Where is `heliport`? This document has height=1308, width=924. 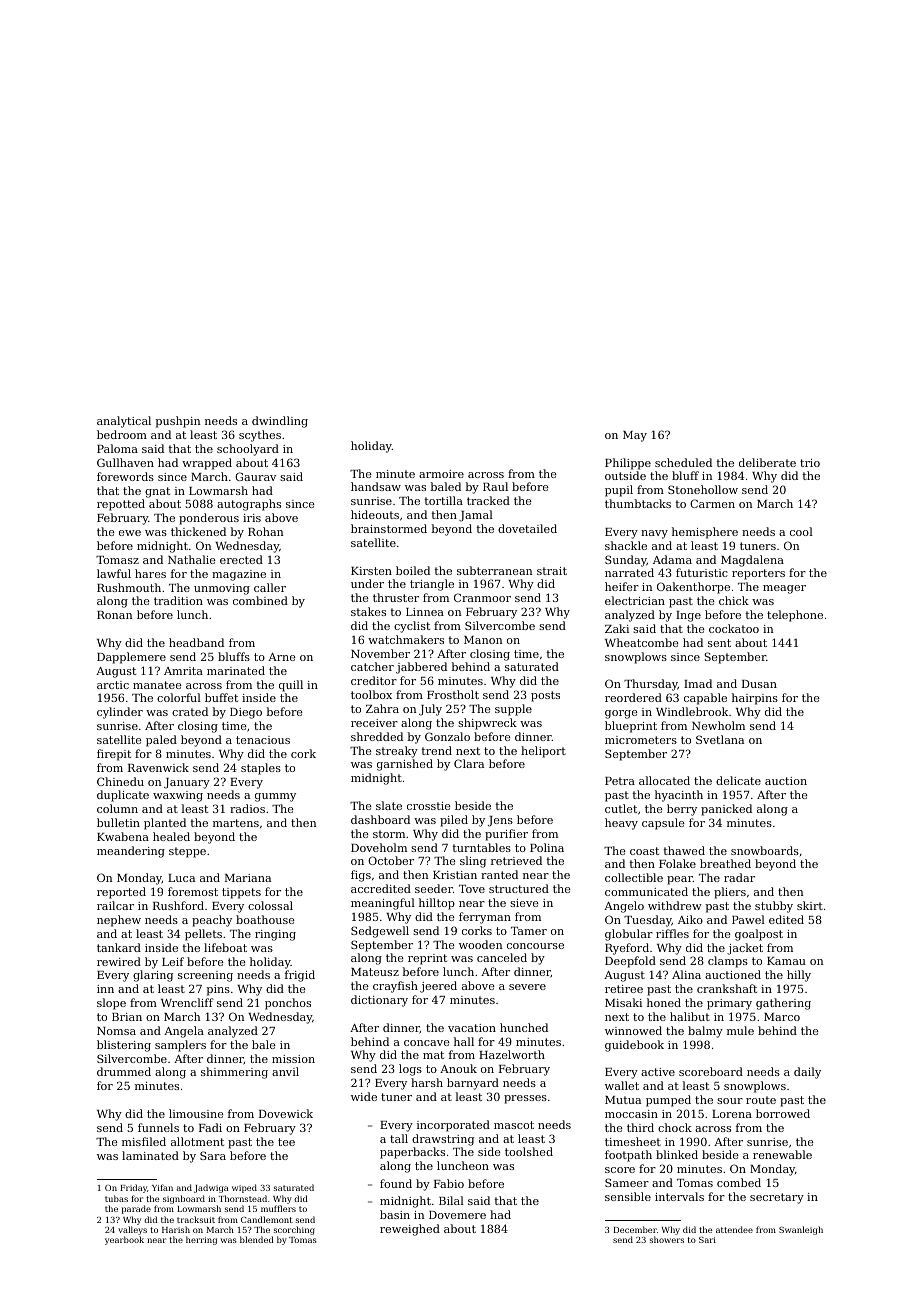 heliport is located at coordinates (543, 752).
